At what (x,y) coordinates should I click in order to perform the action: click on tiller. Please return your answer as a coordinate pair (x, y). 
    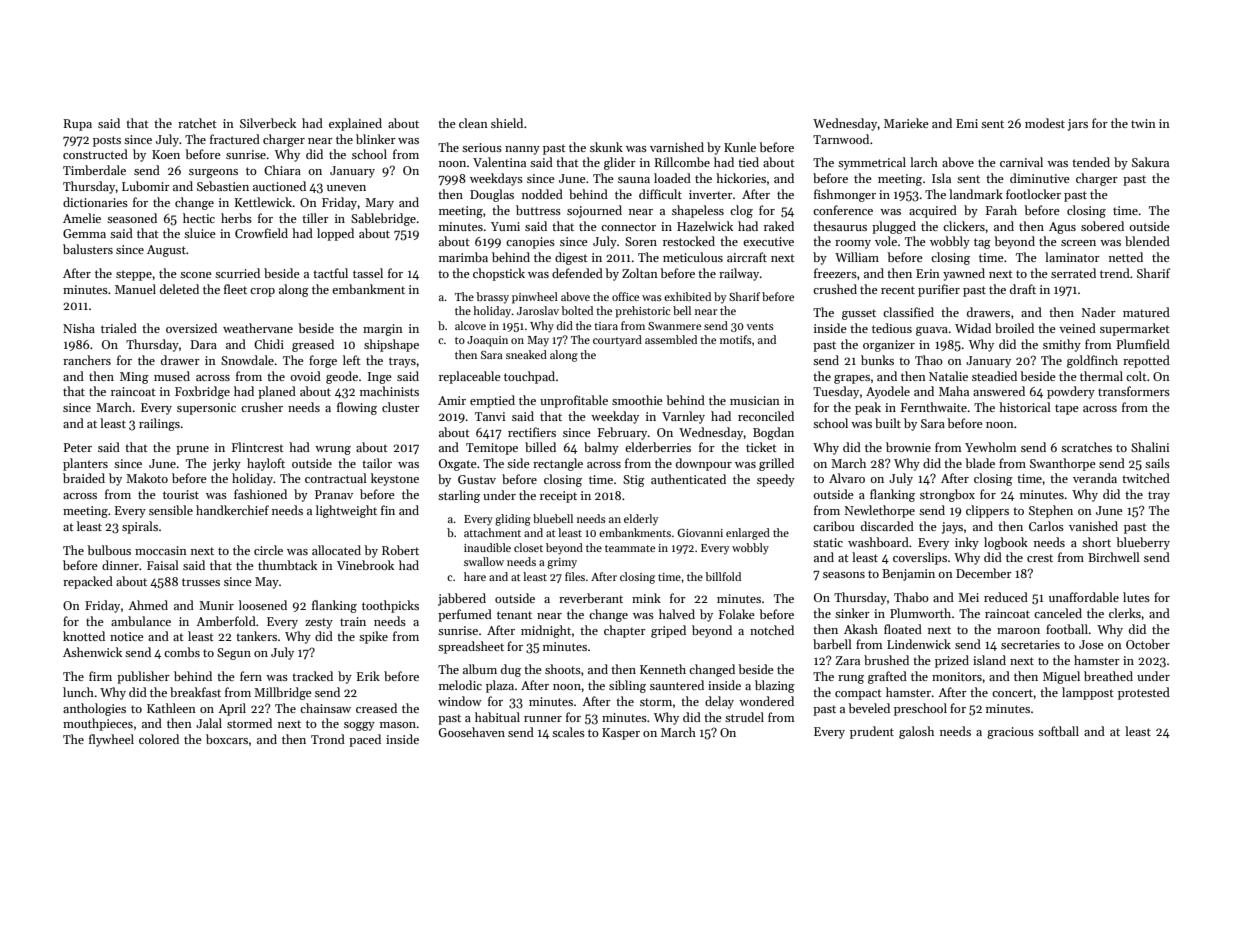
    Looking at the image, I should click on (315, 218).
